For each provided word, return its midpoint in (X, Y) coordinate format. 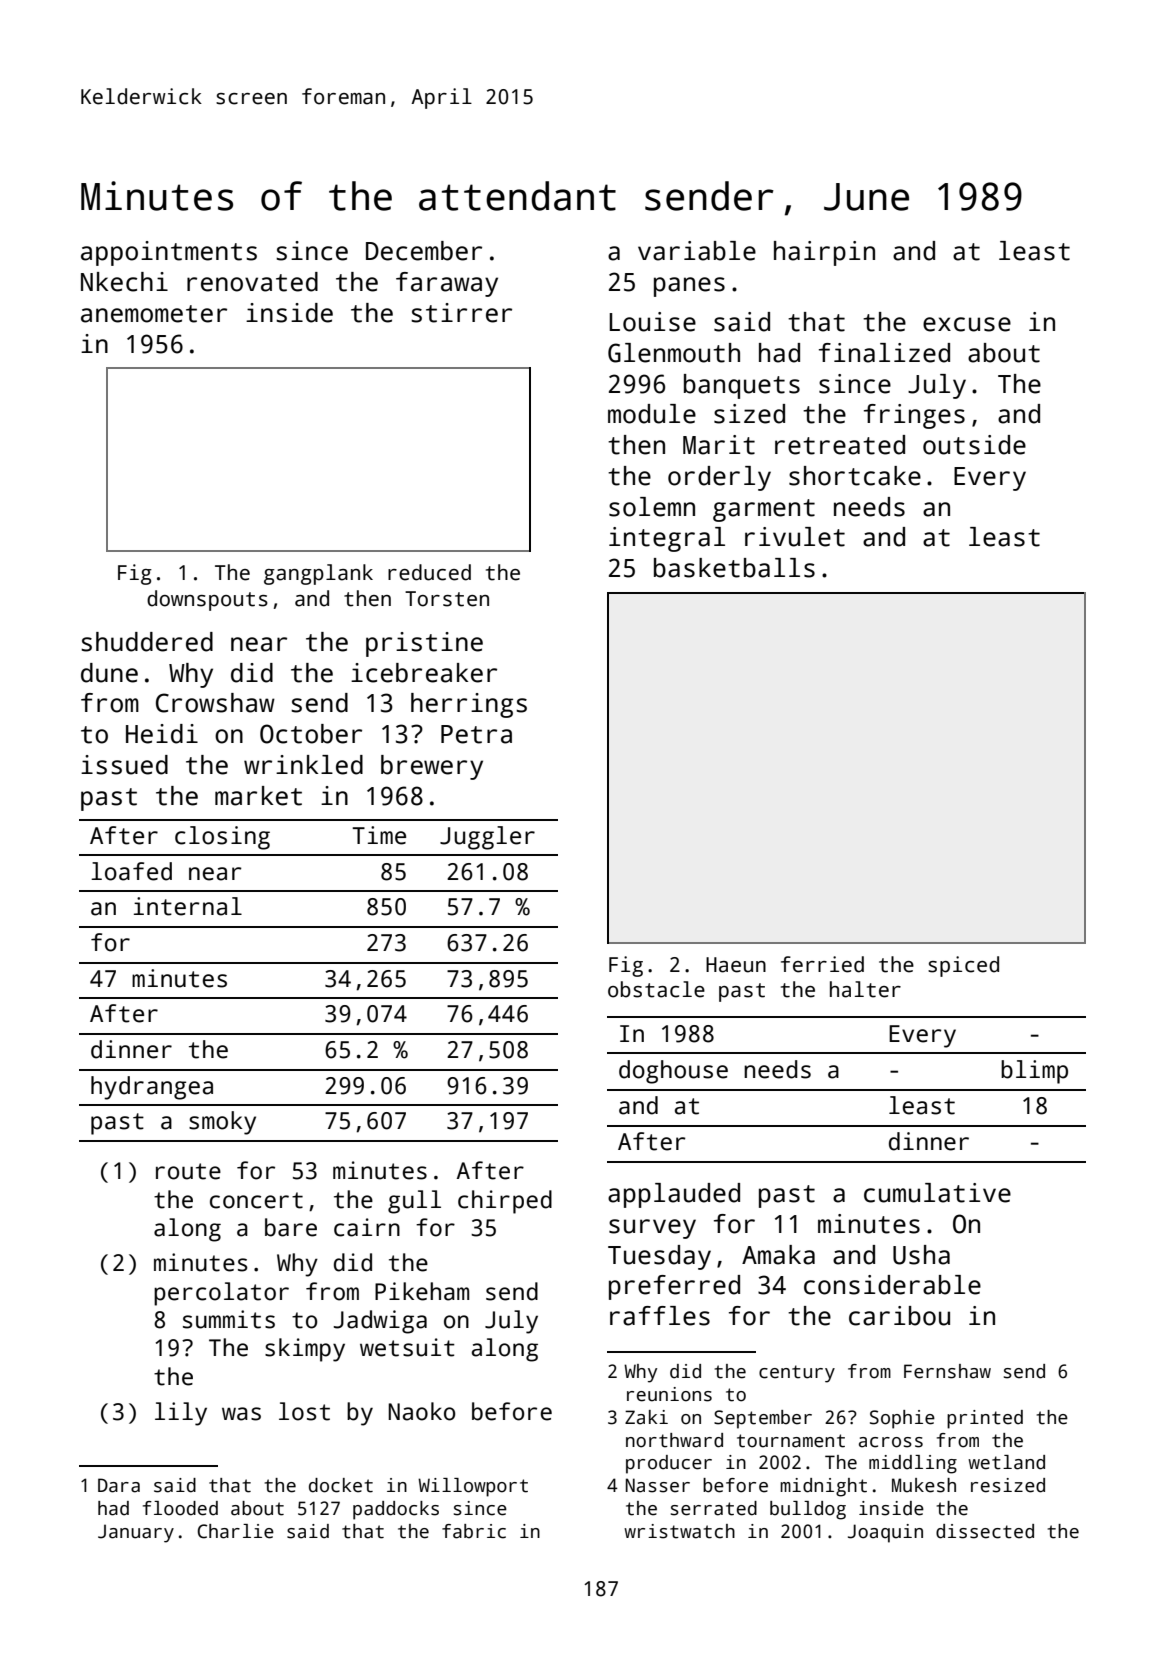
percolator (221, 1294)
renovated (252, 282)
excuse (967, 324)
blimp (1034, 1072)
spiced (963, 966)
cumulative (937, 1193)
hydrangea (152, 1088)
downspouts (207, 600)
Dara (119, 1485)
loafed (131, 871)
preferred (674, 1287)
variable (697, 251)
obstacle (656, 989)
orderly (719, 478)
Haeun (736, 965)
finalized (884, 353)
